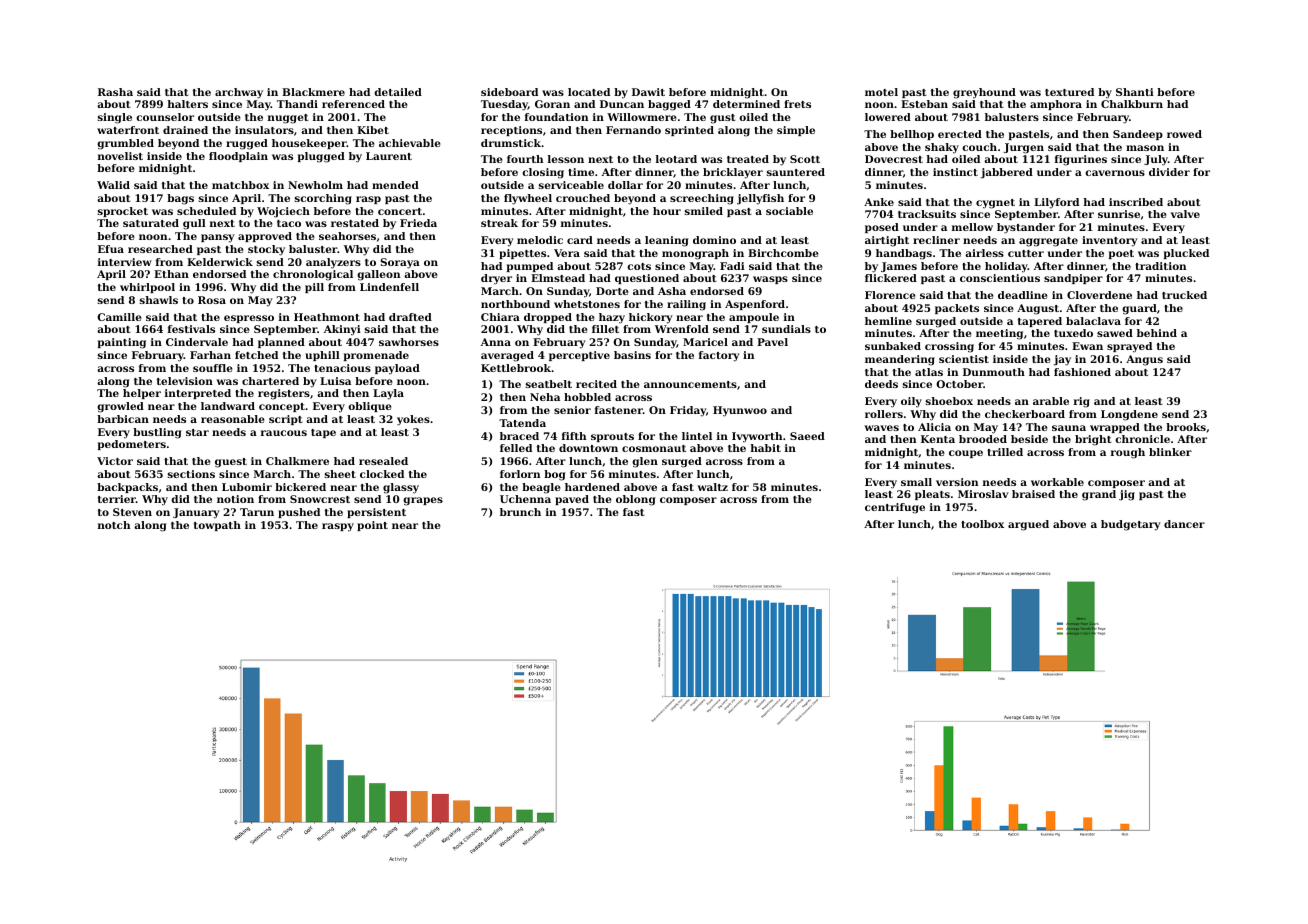 This page has height=924, width=1308. I want to click on Thandi, so click(297, 104).
